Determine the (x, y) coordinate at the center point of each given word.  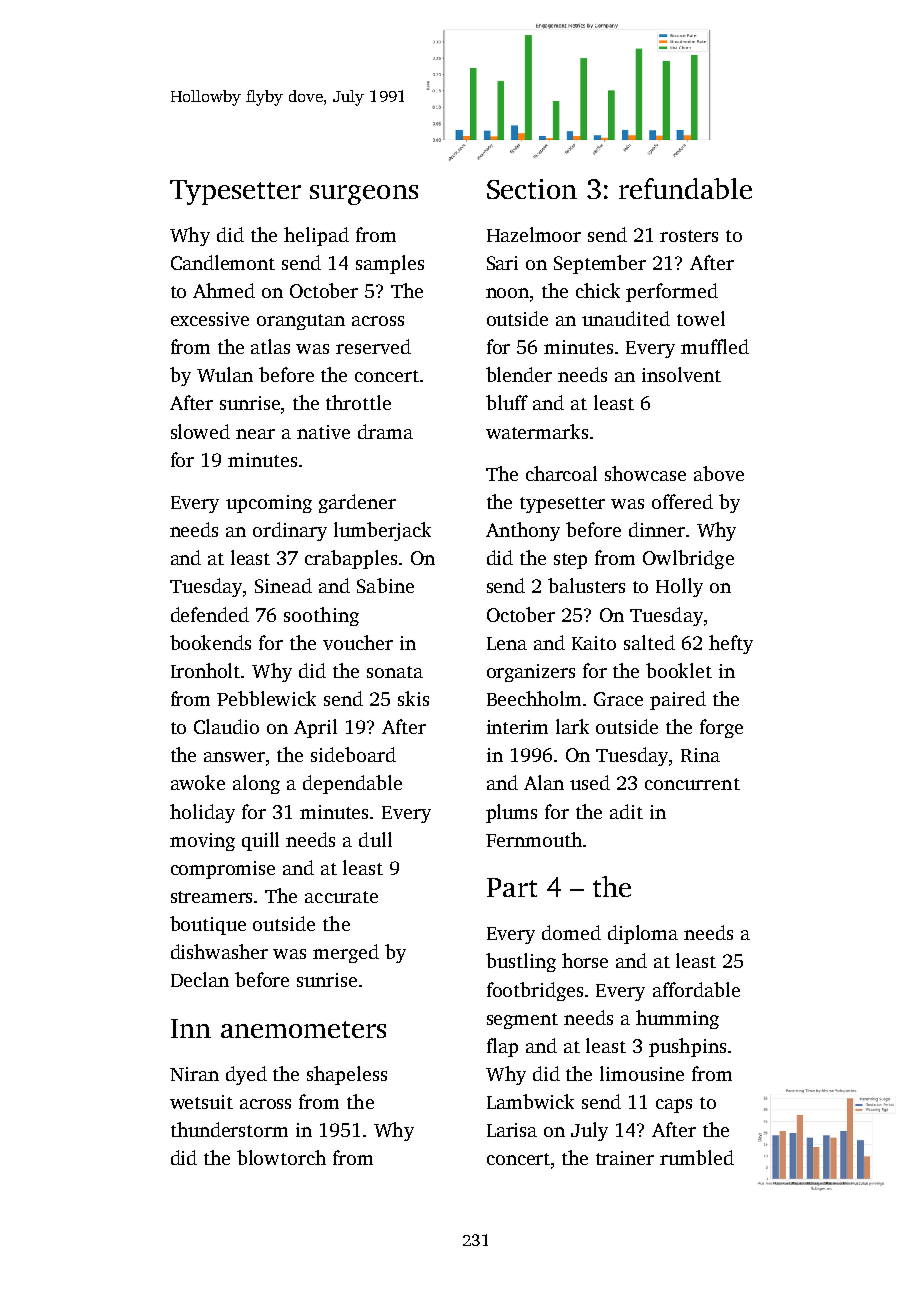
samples (390, 264)
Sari (502, 263)
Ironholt (205, 670)
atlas (270, 346)
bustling (521, 962)
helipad (316, 236)
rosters (689, 236)
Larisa (512, 1130)
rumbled (697, 1157)
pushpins (687, 1047)
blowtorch (281, 1157)
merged (346, 953)
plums (511, 813)
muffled (715, 346)
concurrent (692, 784)
